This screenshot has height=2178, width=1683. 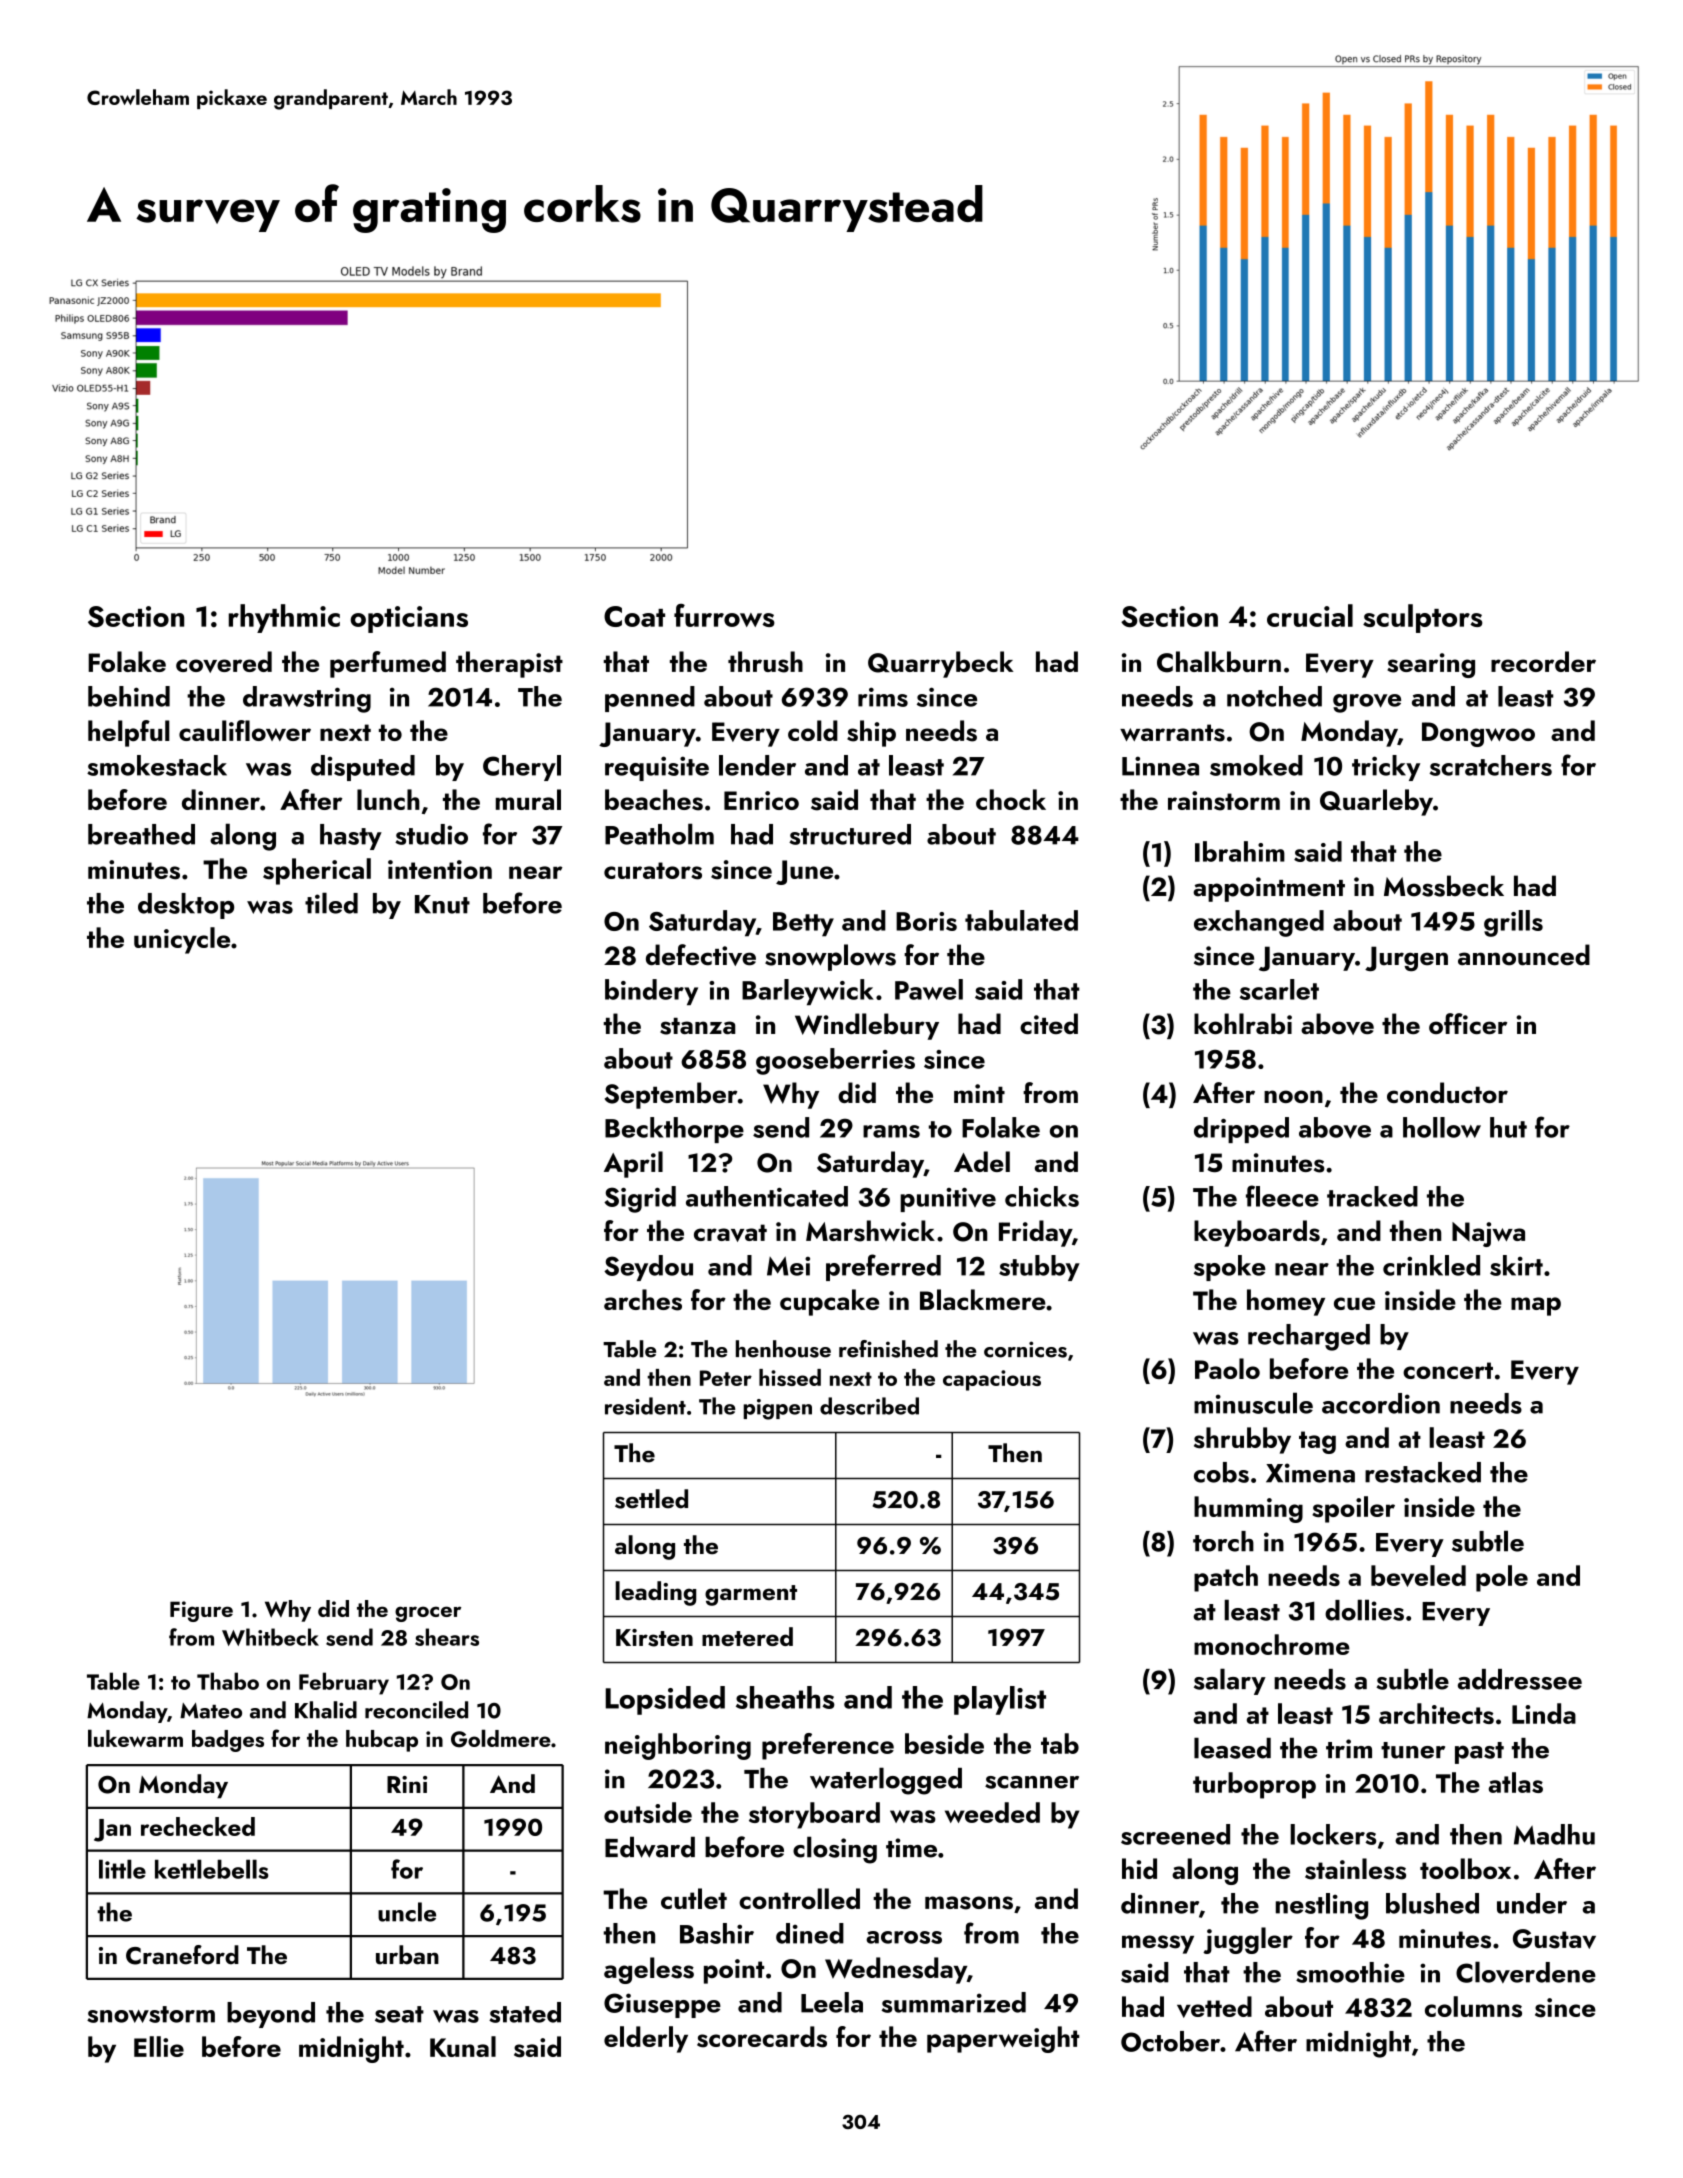 What do you see at coordinates (509, 664) in the screenshot?
I see `therapist` at bounding box center [509, 664].
